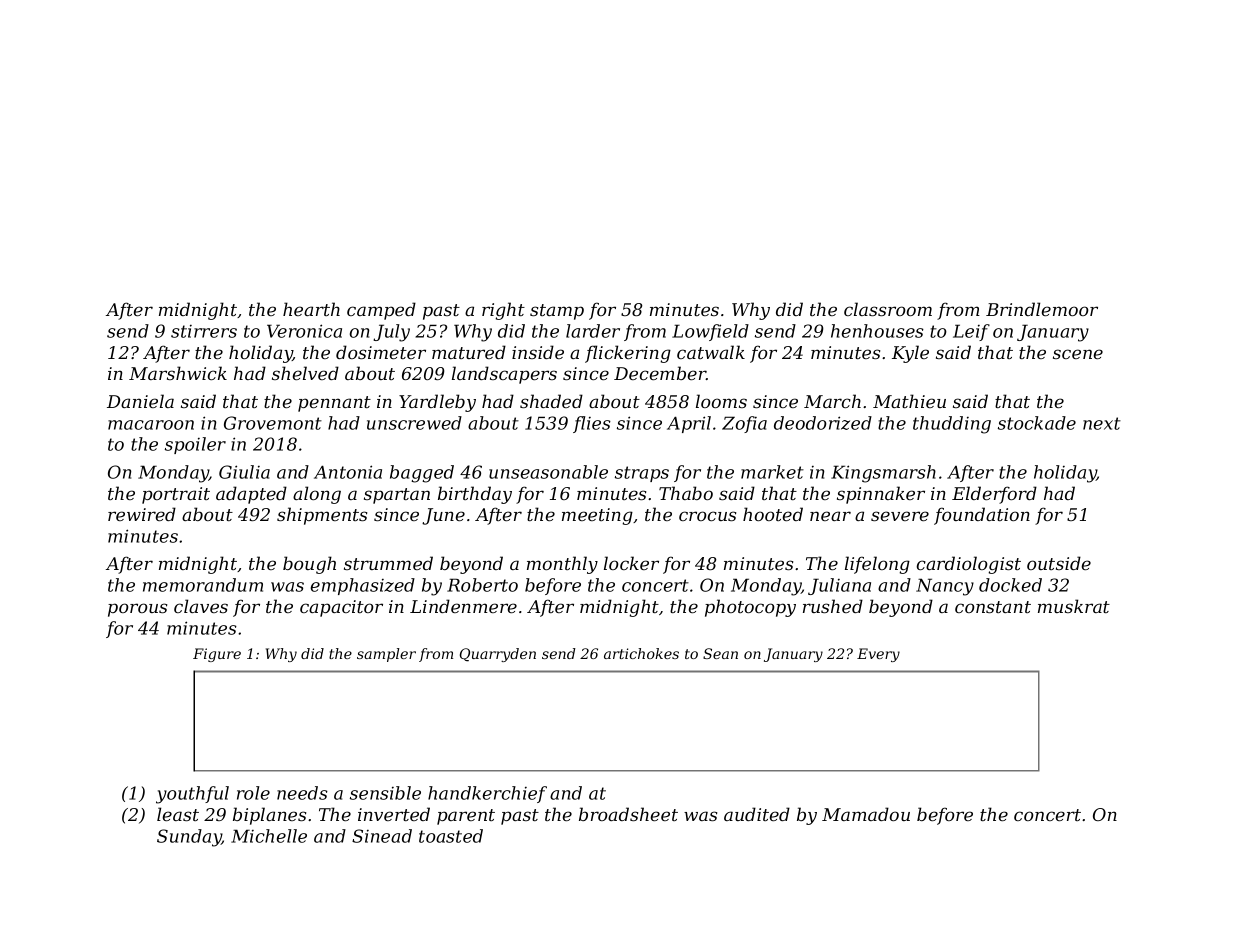  What do you see at coordinates (503, 311) in the screenshot?
I see `right` at bounding box center [503, 311].
